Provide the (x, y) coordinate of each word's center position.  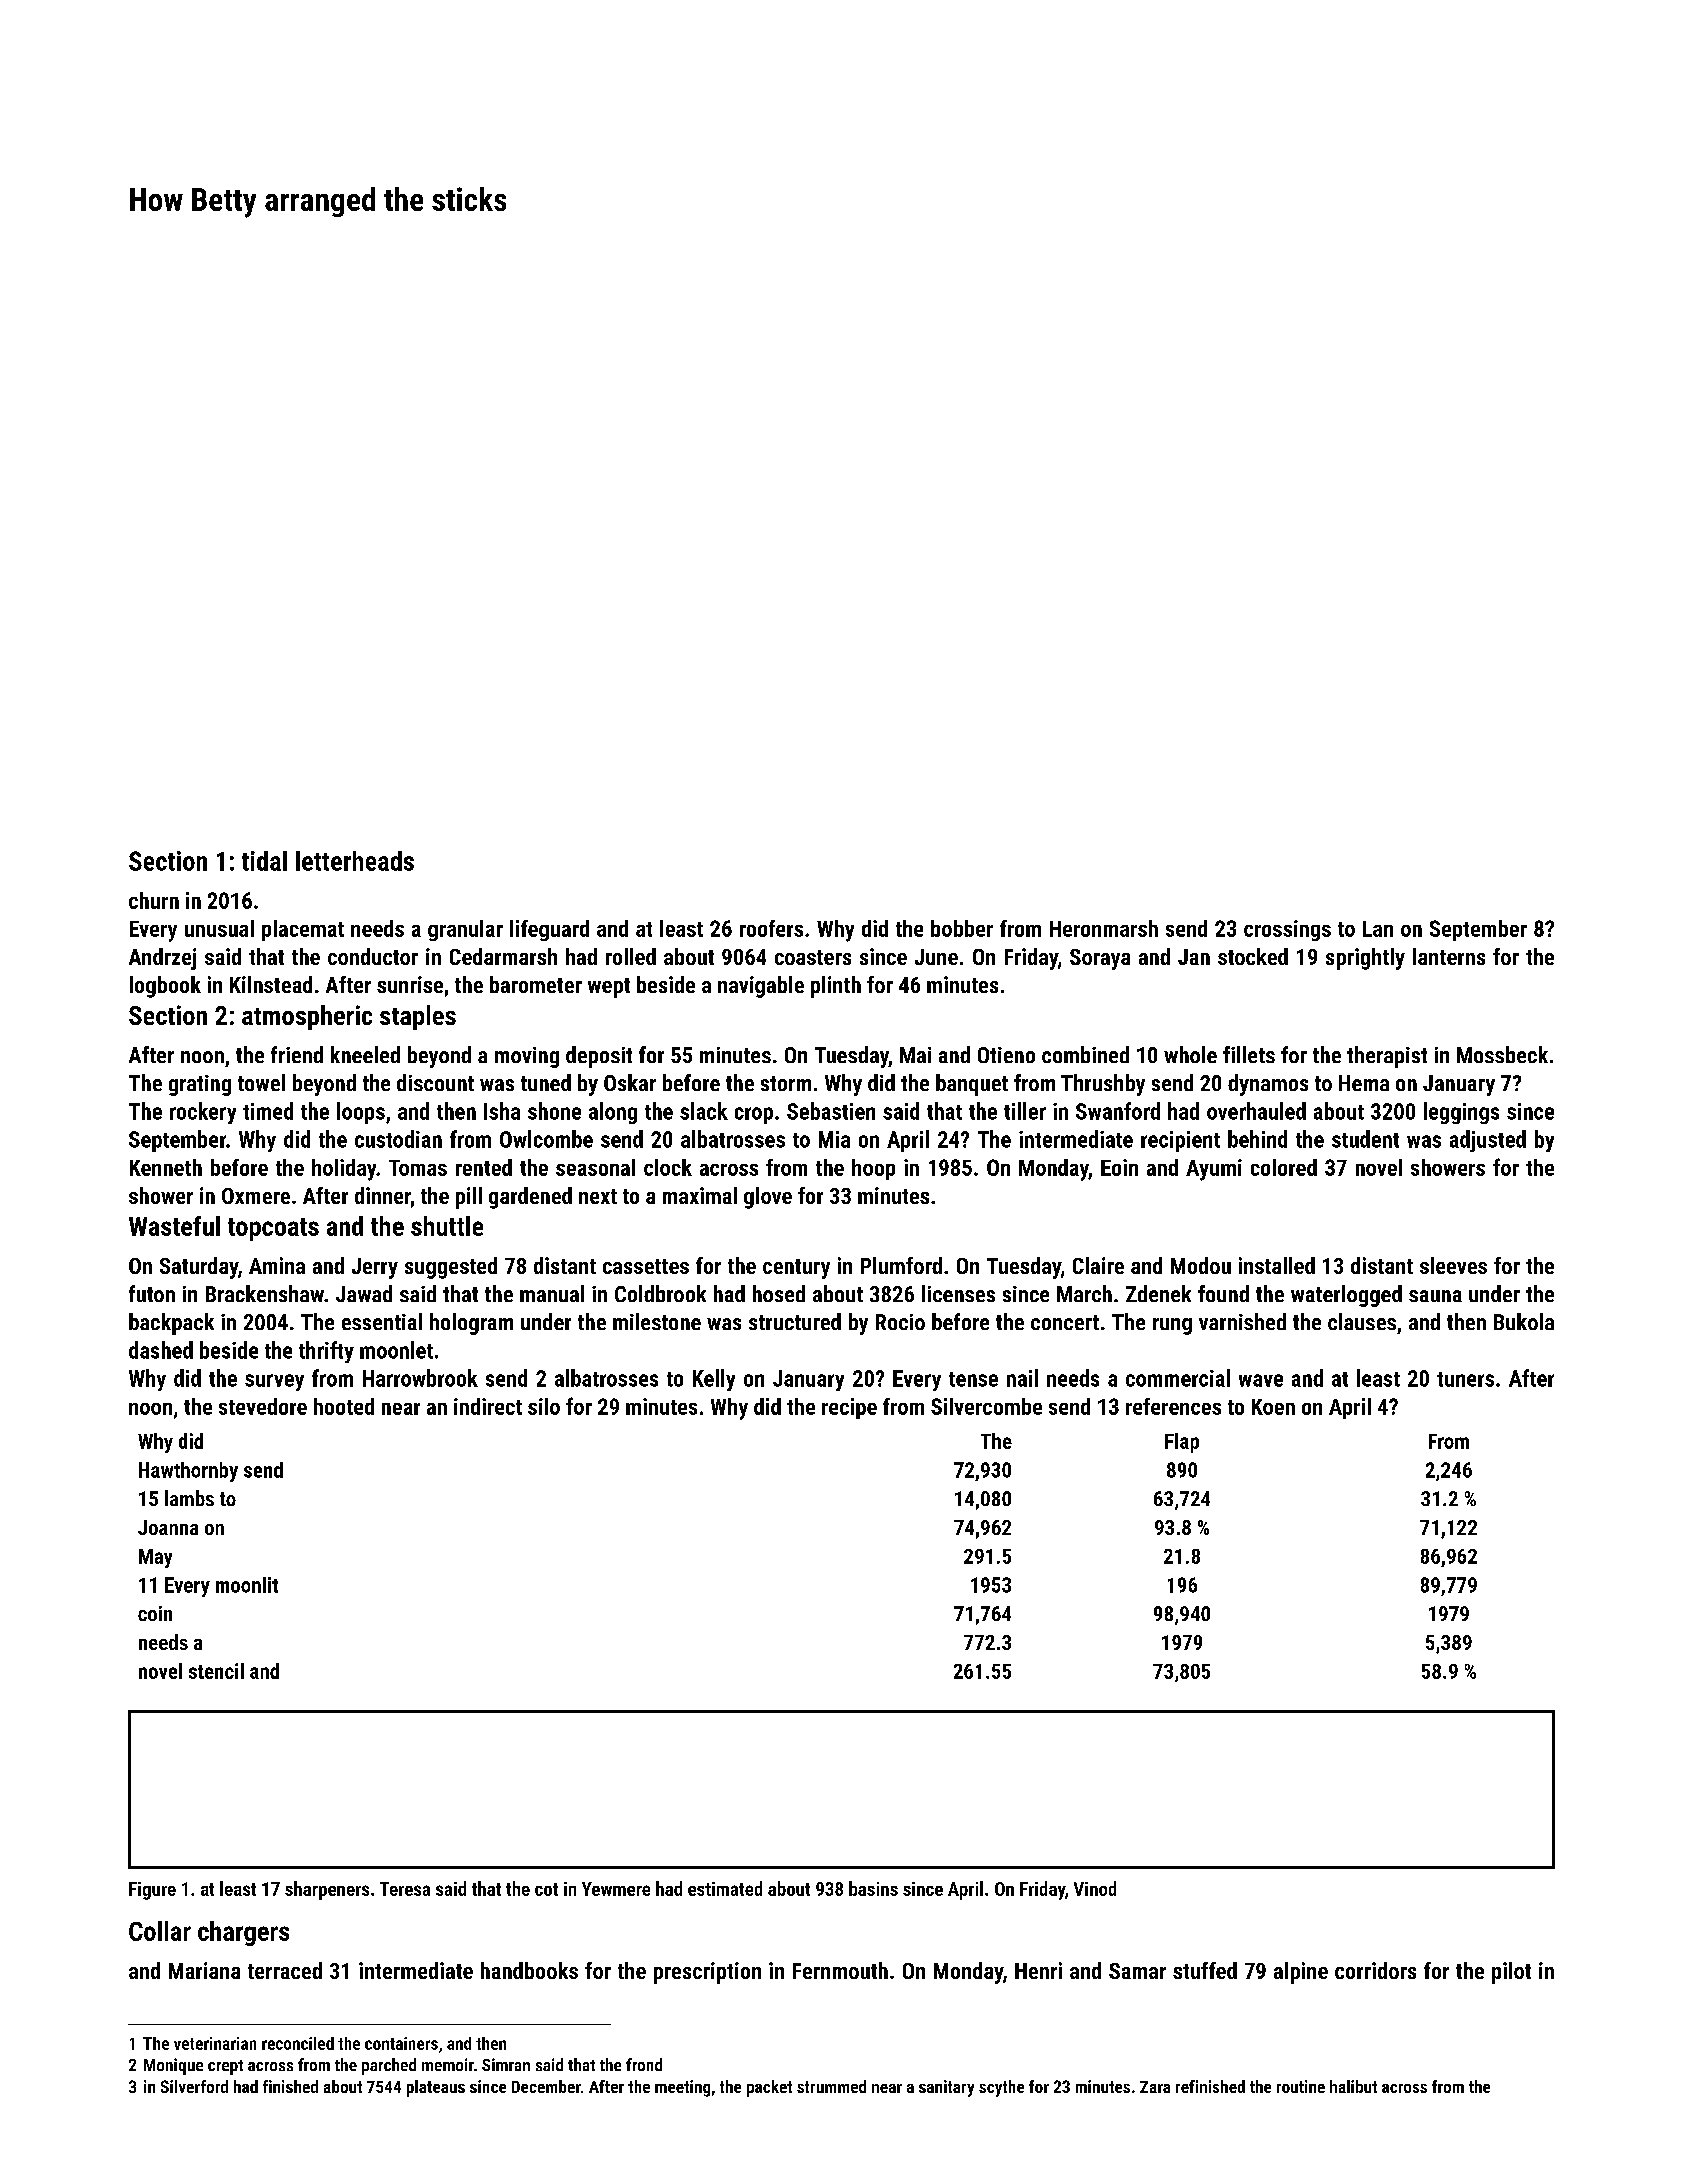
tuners (1465, 1379)
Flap (1182, 1443)
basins (873, 1888)
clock (668, 1167)
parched (389, 2066)
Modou (1201, 1265)
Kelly (714, 1380)
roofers (771, 928)
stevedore (263, 1406)
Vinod (1095, 1888)
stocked (1253, 956)
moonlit (247, 1585)
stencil (216, 1671)
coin (155, 1613)
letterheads (355, 861)
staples (418, 1017)
